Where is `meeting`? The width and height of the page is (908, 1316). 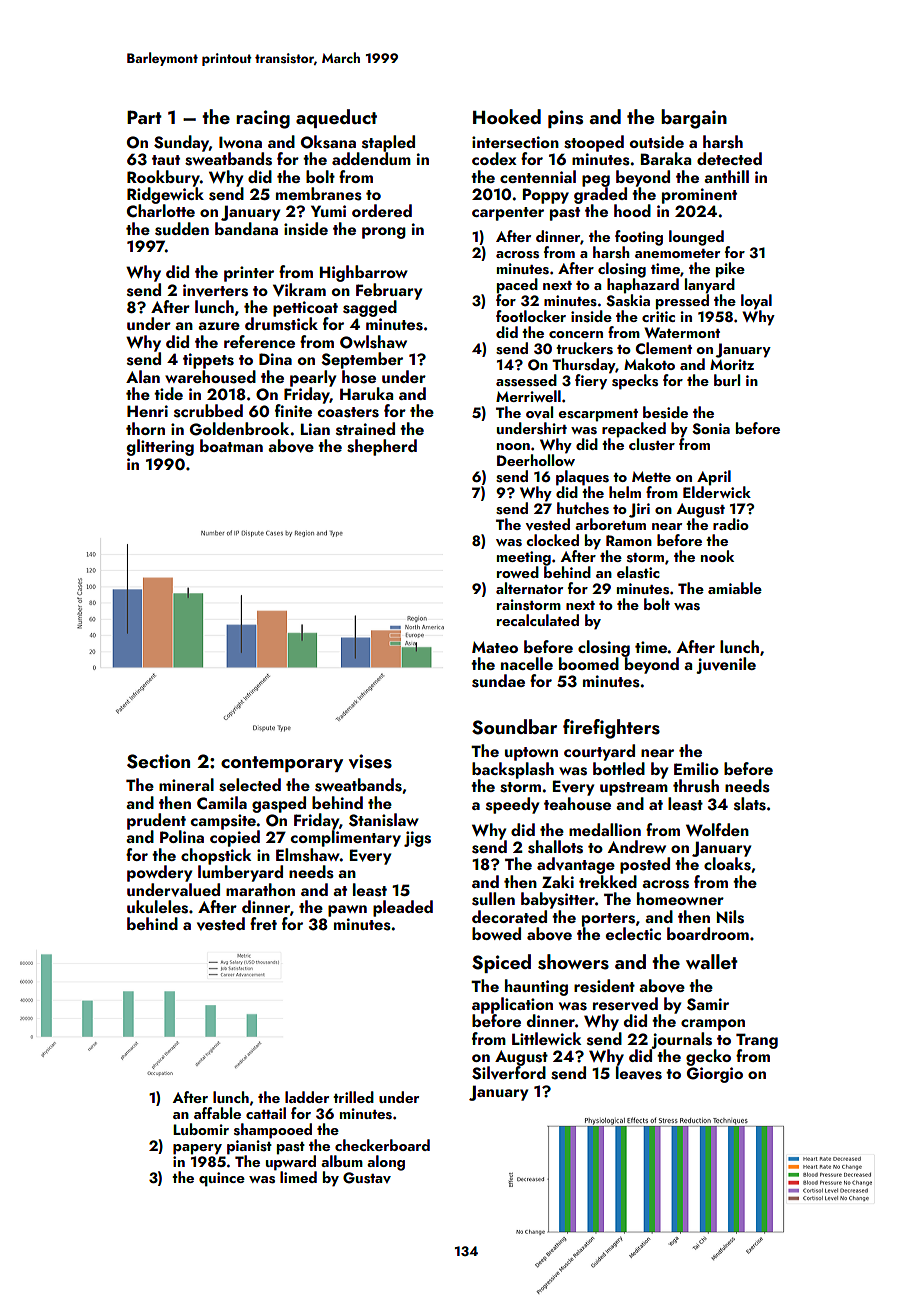 meeting is located at coordinates (524, 558).
